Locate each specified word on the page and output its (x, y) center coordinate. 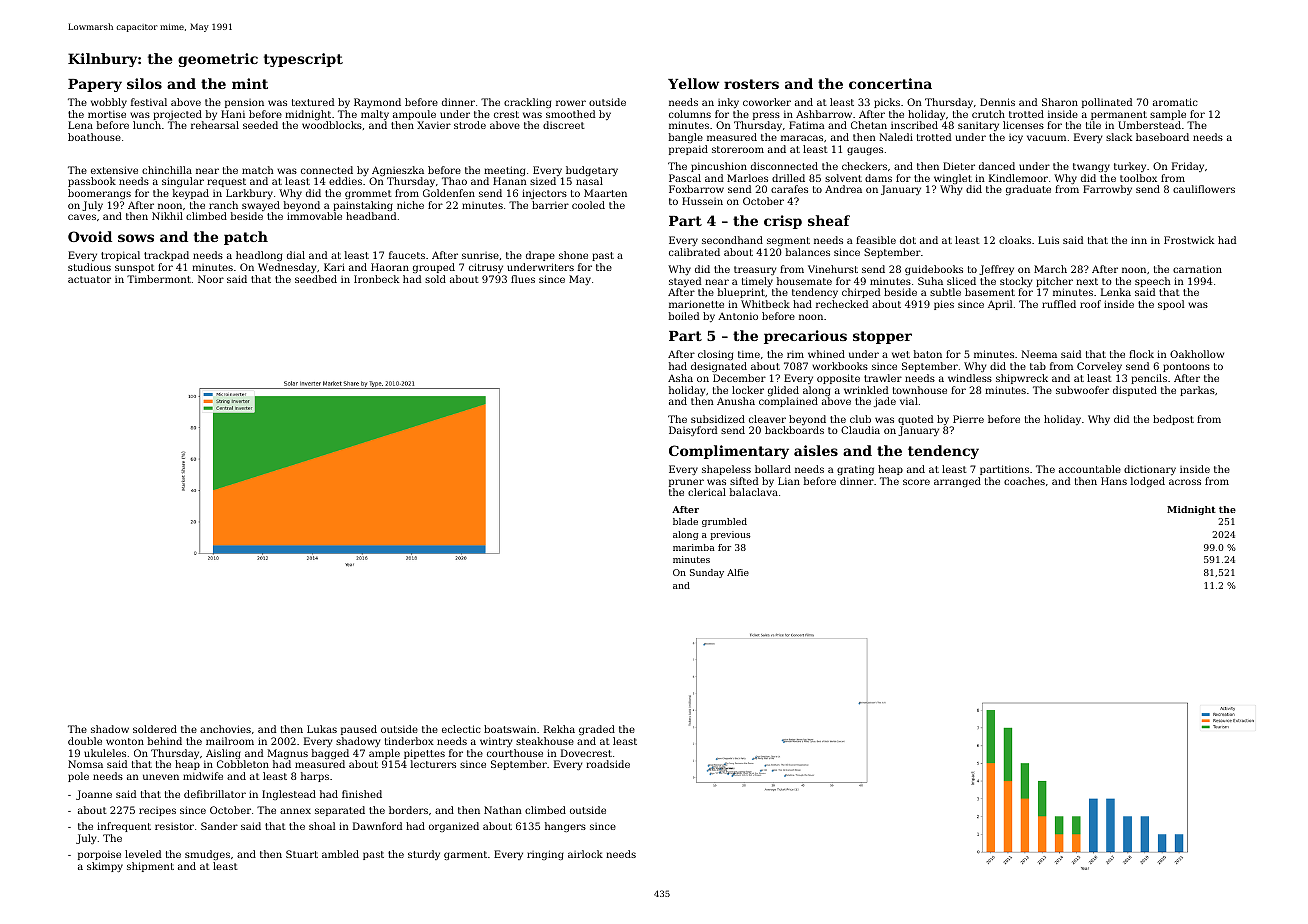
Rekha (559, 729)
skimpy (105, 867)
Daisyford (693, 431)
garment (465, 855)
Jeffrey (996, 270)
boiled (684, 316)
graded (597, 730)
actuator (89, 279)
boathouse (94, 137)
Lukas (322, 729)
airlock (585, 854)
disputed (1135, 391)
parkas (1197, 391)
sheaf (829, 220)
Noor (211, 279)
